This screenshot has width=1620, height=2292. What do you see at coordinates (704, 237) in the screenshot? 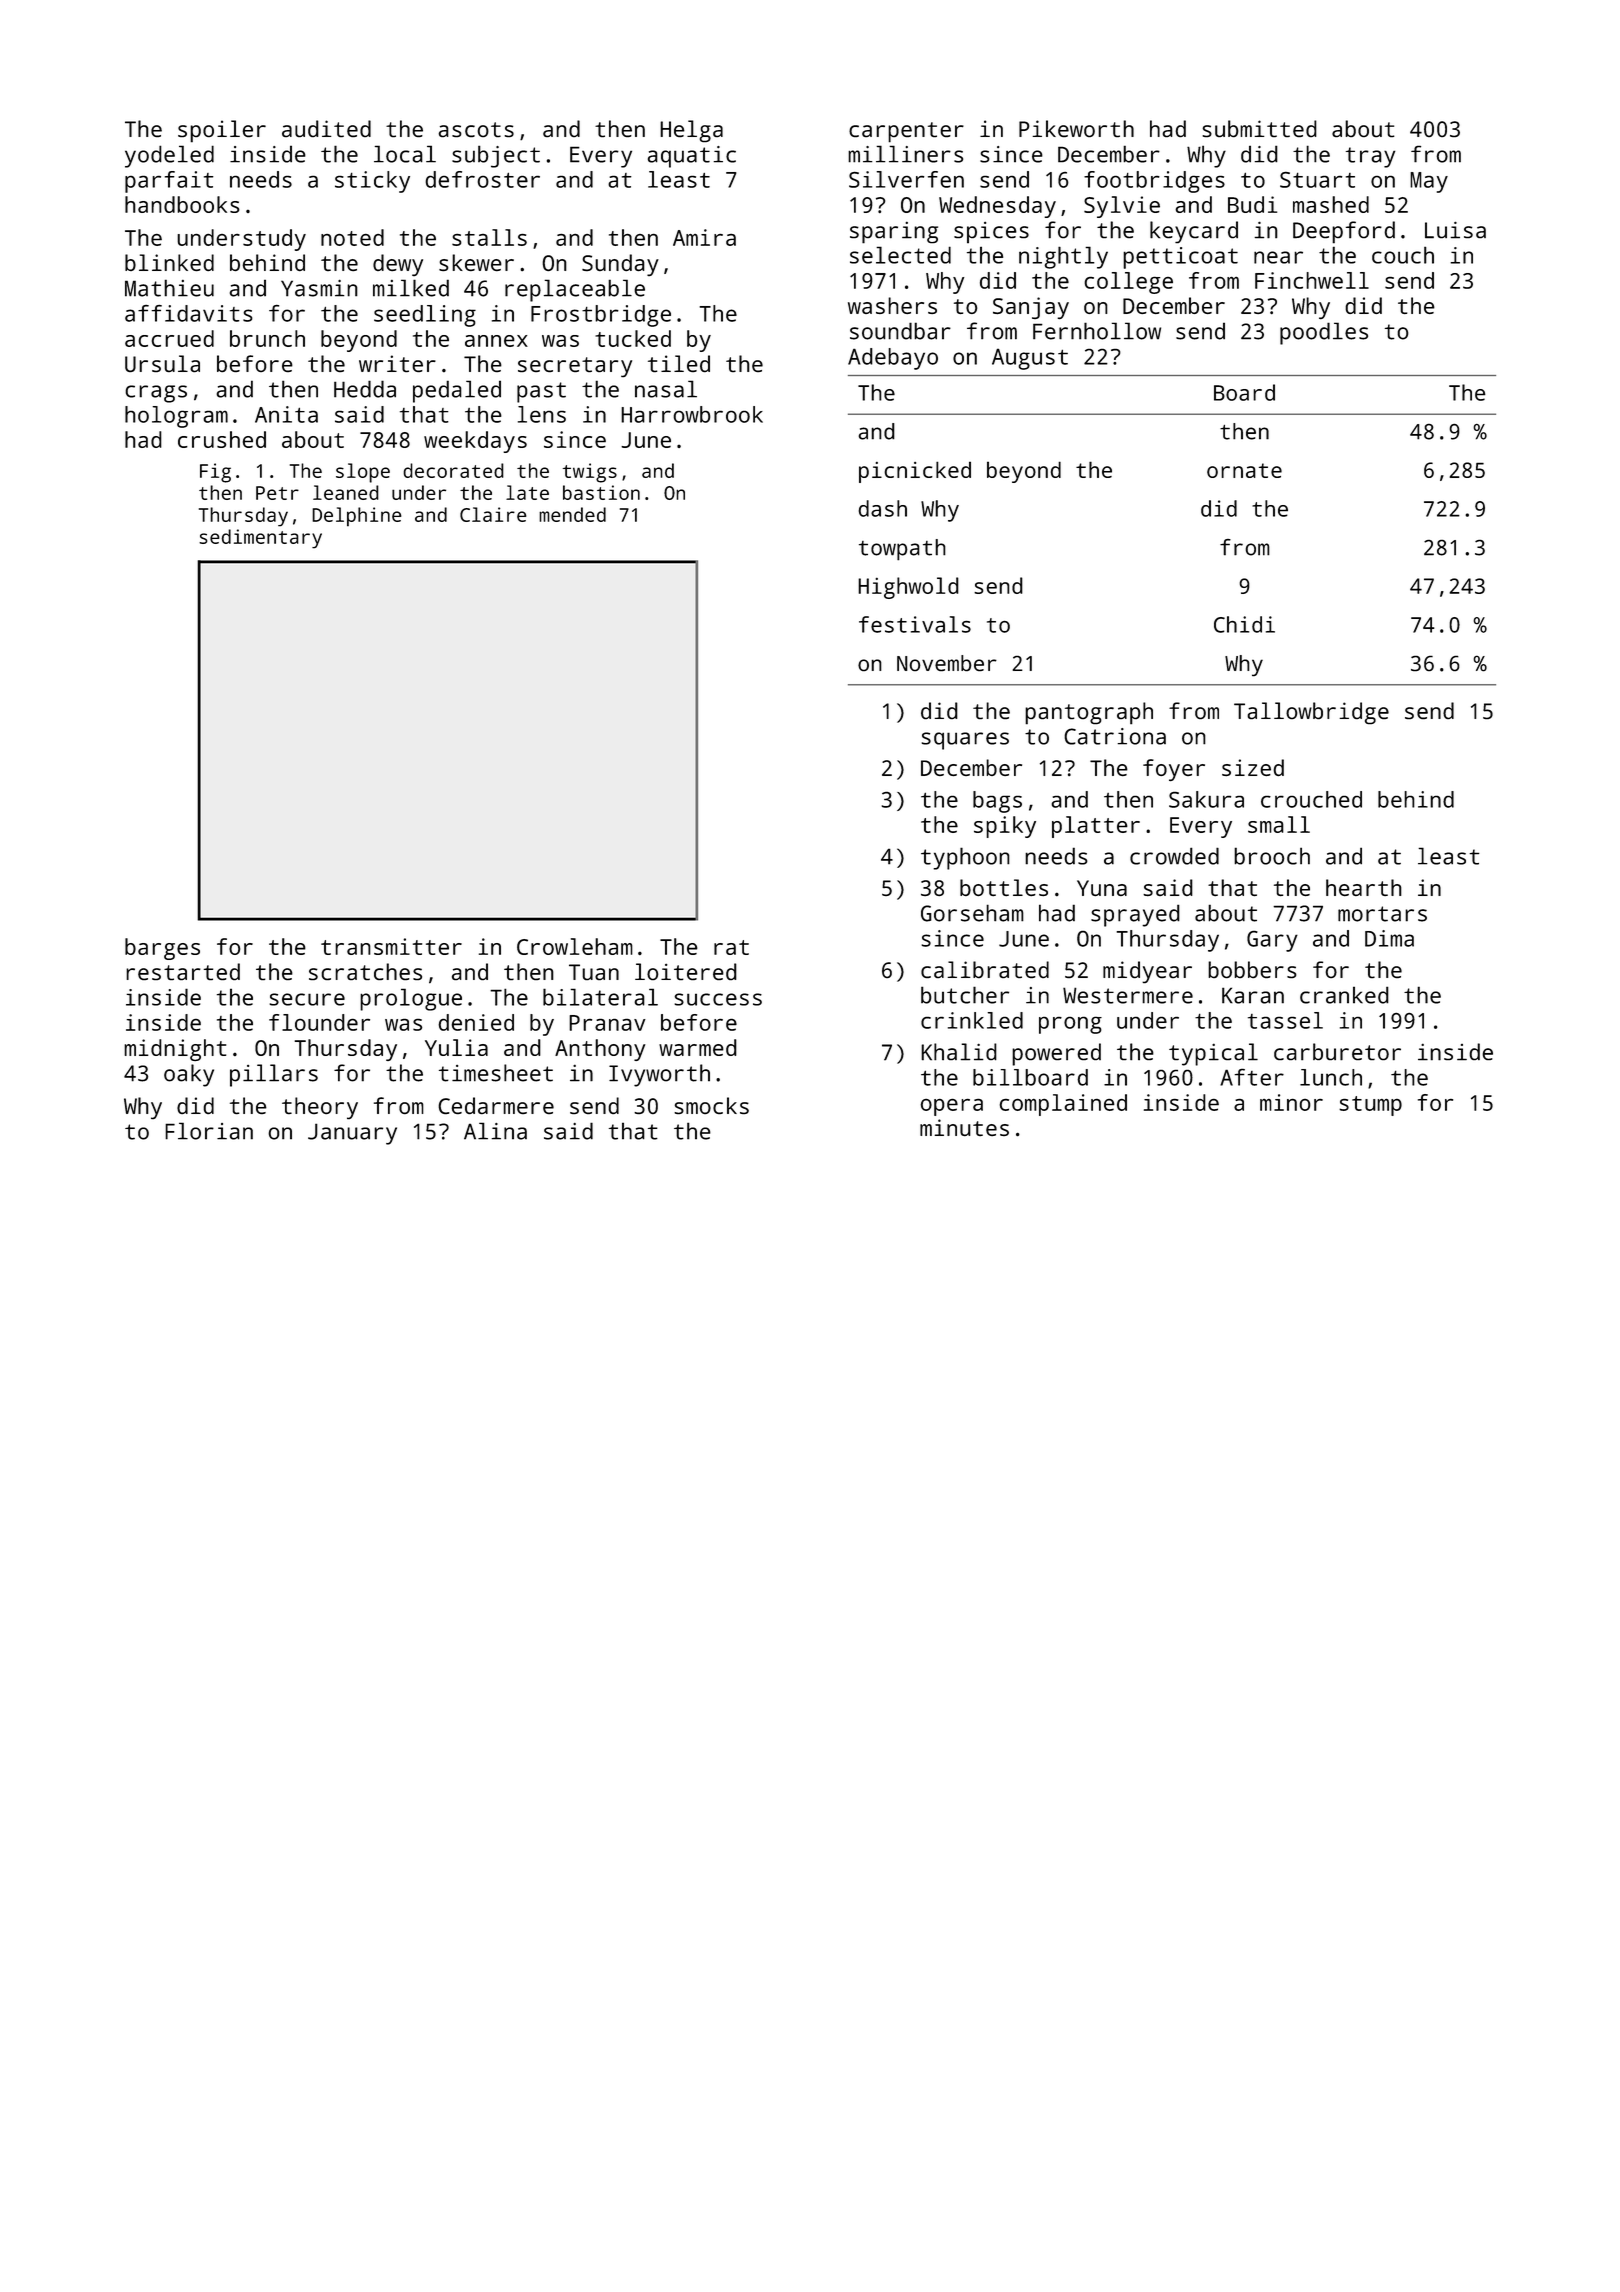
I see `Amira` at bounding box center [704, 237].
